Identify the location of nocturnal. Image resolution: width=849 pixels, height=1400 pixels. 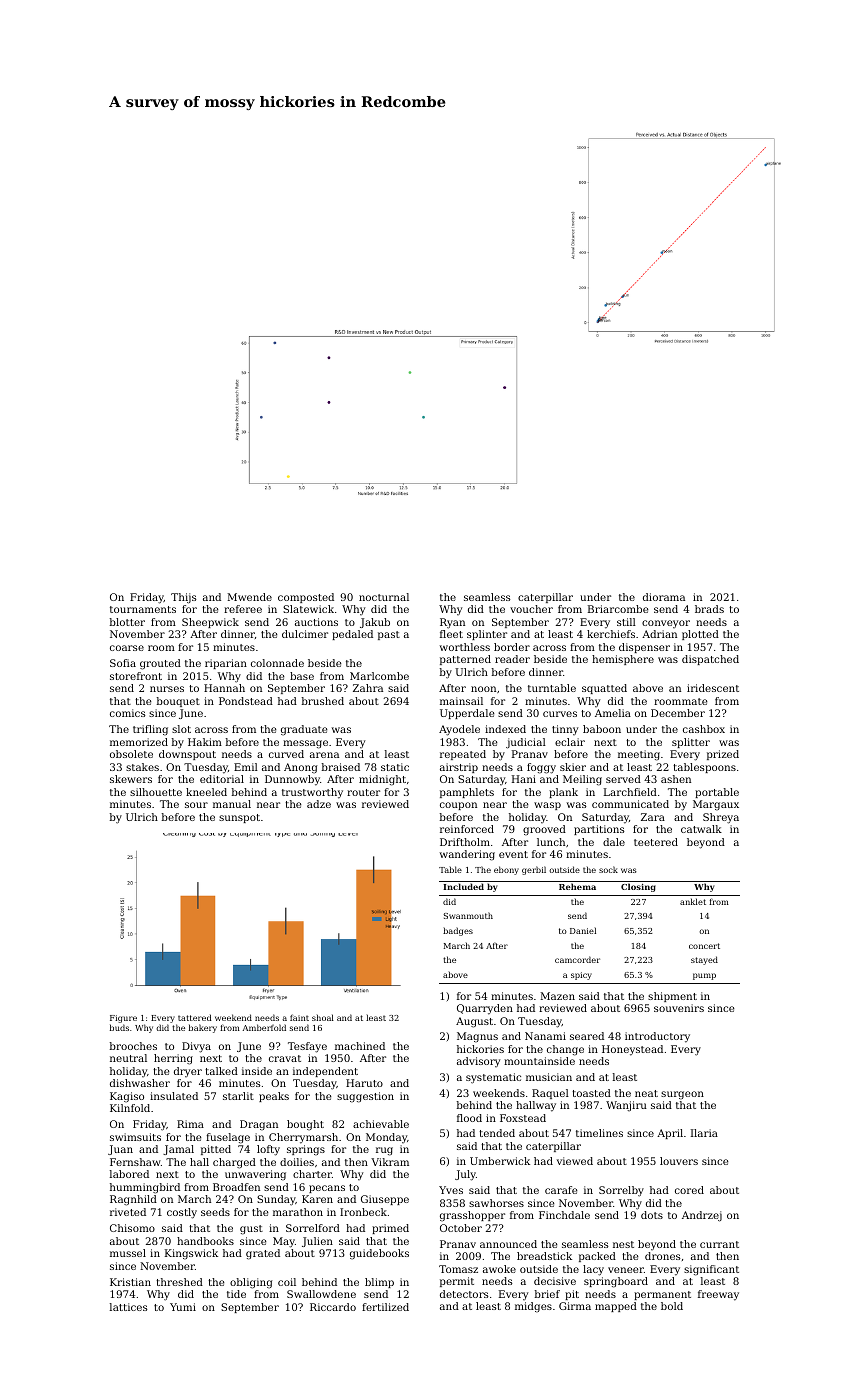
(384, 597).
